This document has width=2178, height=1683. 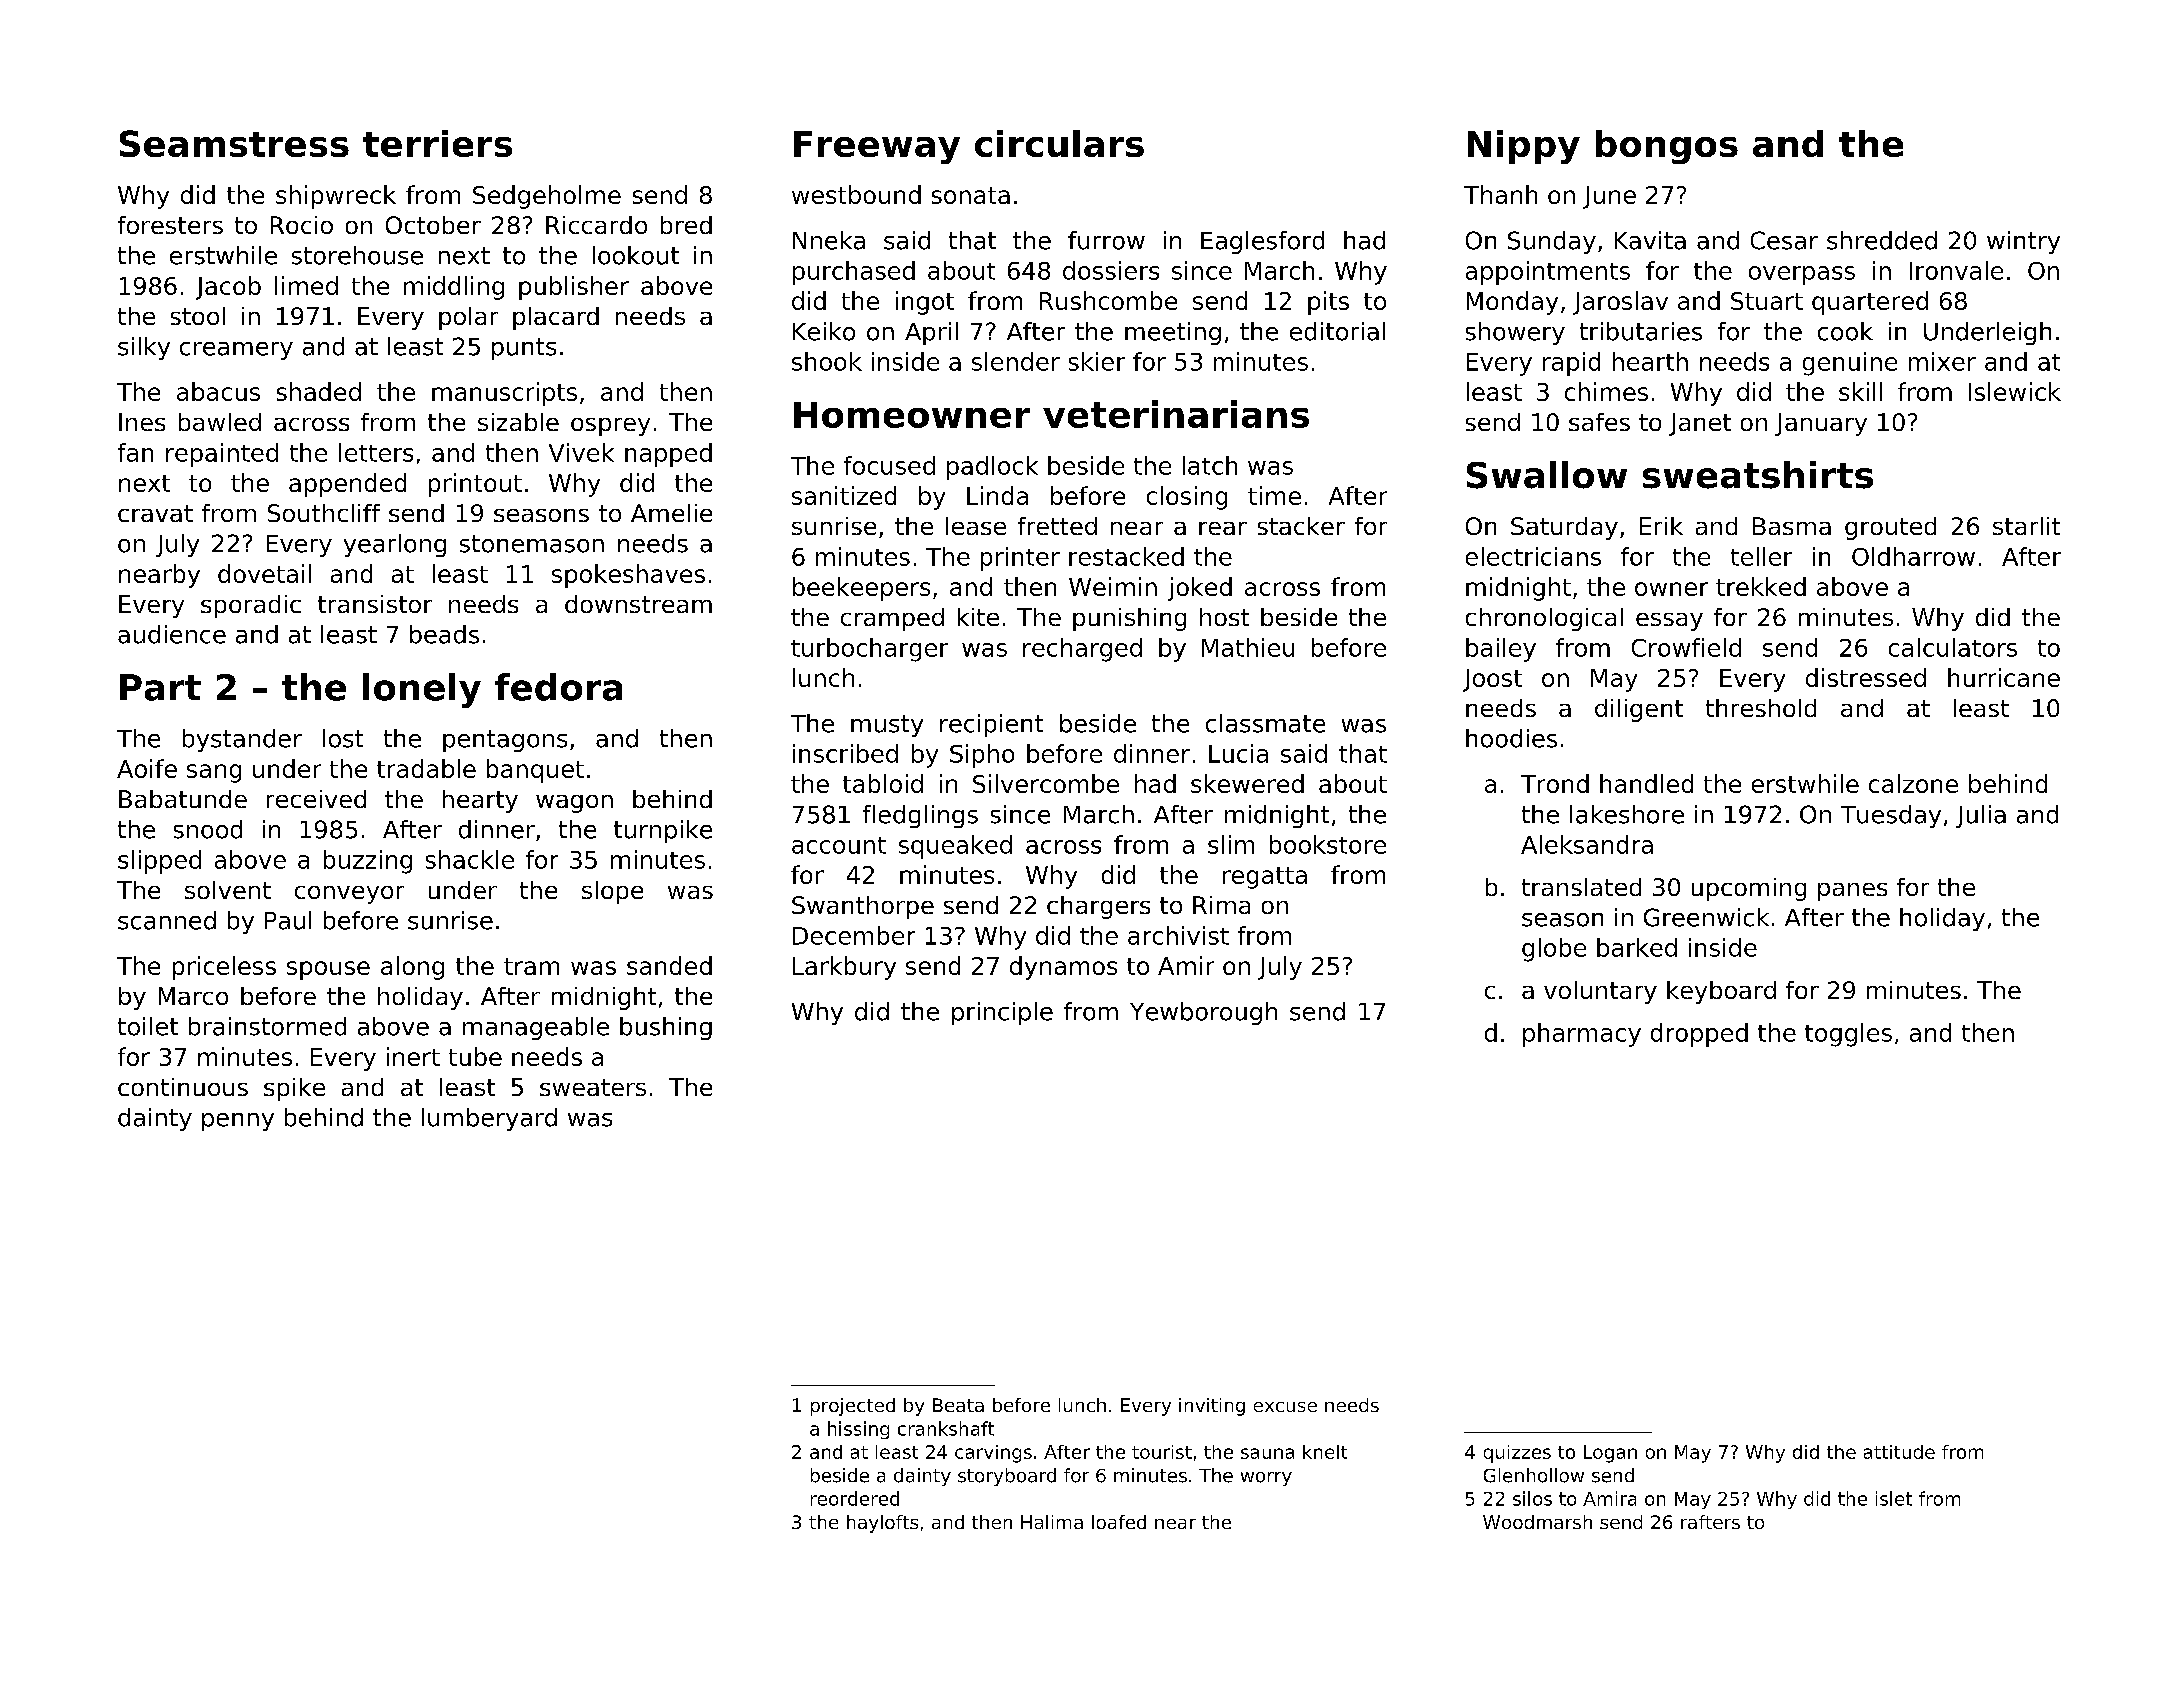 What do you see at coordinates (882, 1524) in the document?
I see `haylofts` at bounding box center [882, 1524].
